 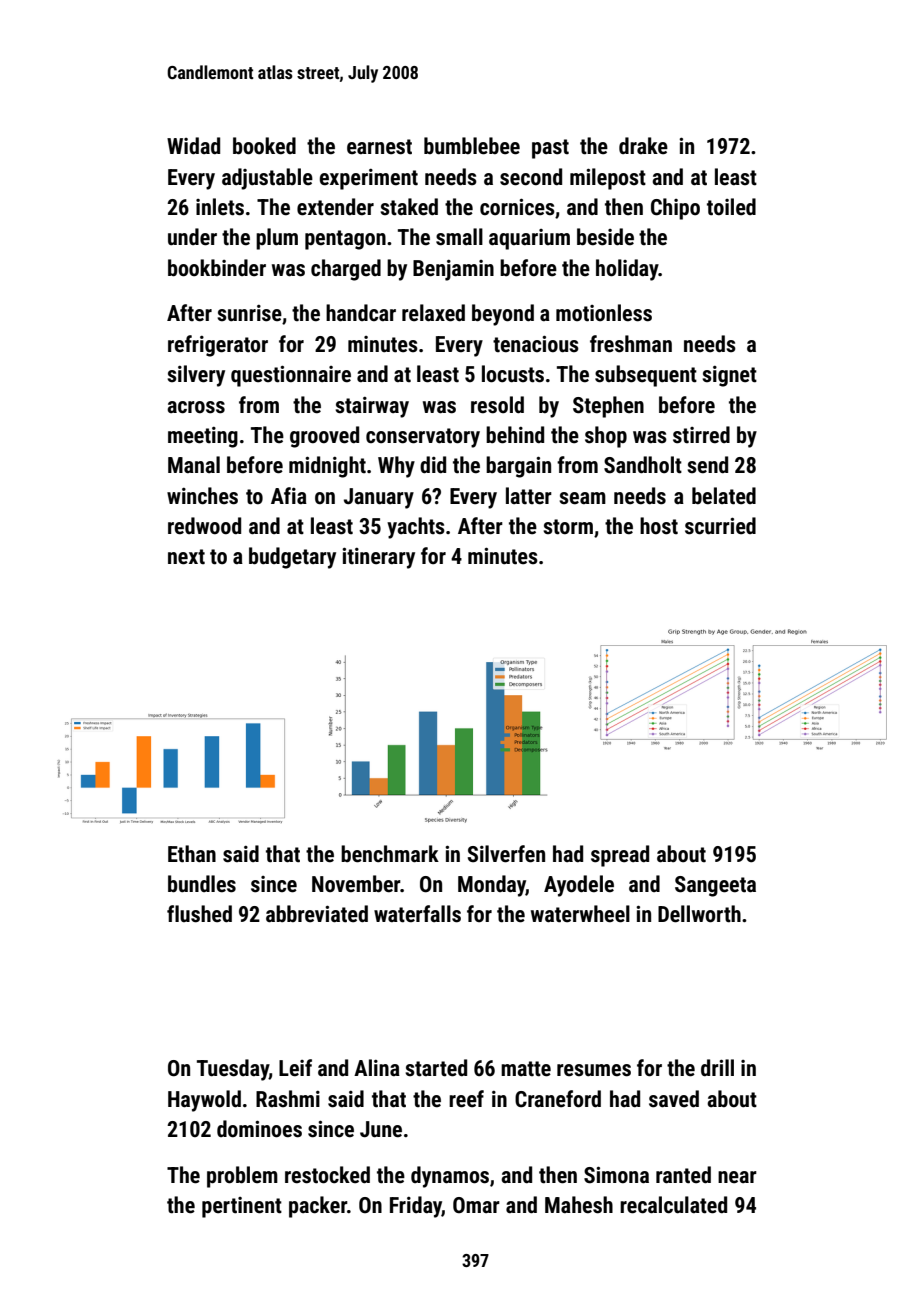 What do you see at coordinates (264, 146) in the screenshot?
I see `booked` at bounding box center [264, 146].
